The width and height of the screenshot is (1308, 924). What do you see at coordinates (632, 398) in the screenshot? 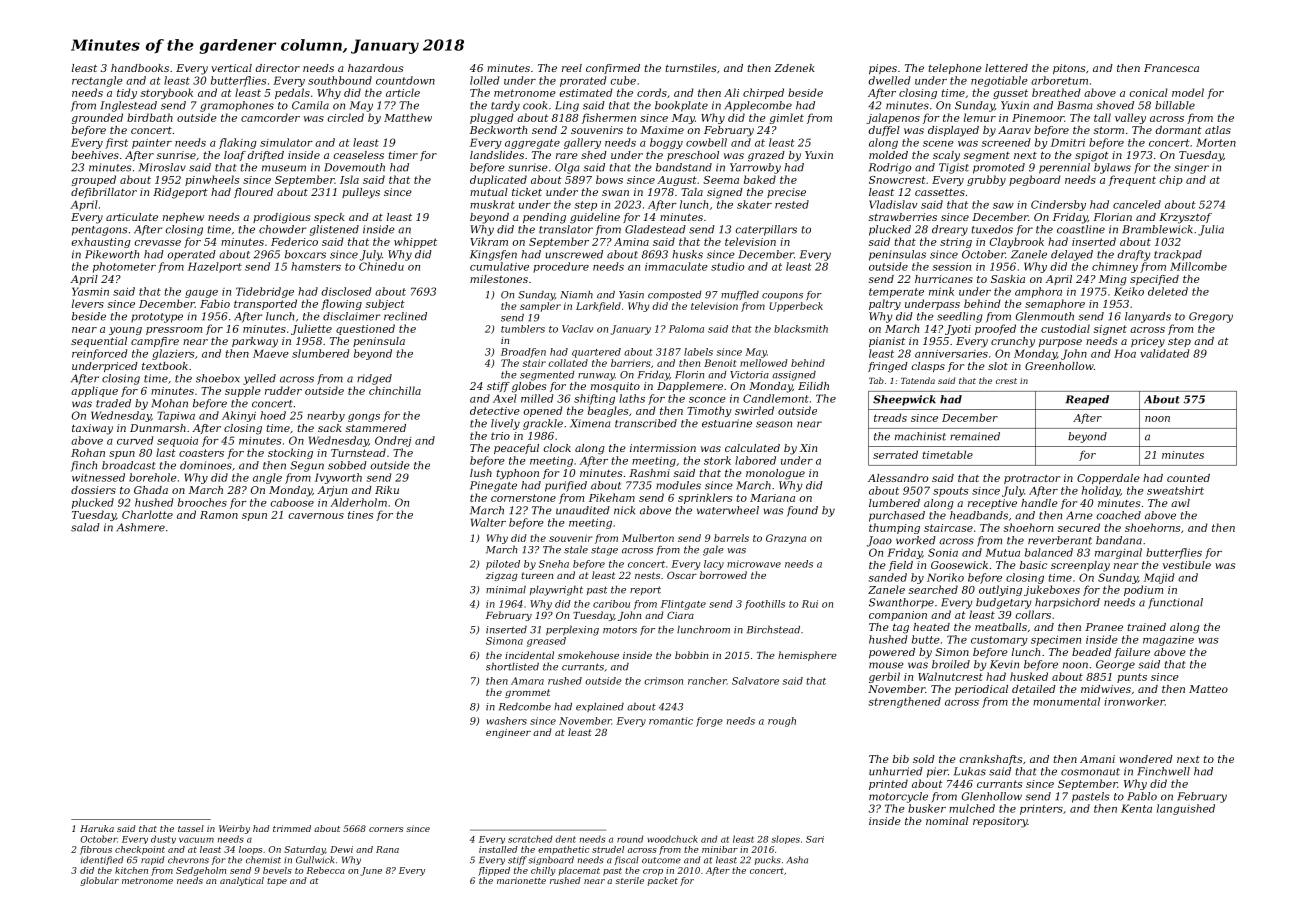
I see `laths` at bounding box center [632, 398].
